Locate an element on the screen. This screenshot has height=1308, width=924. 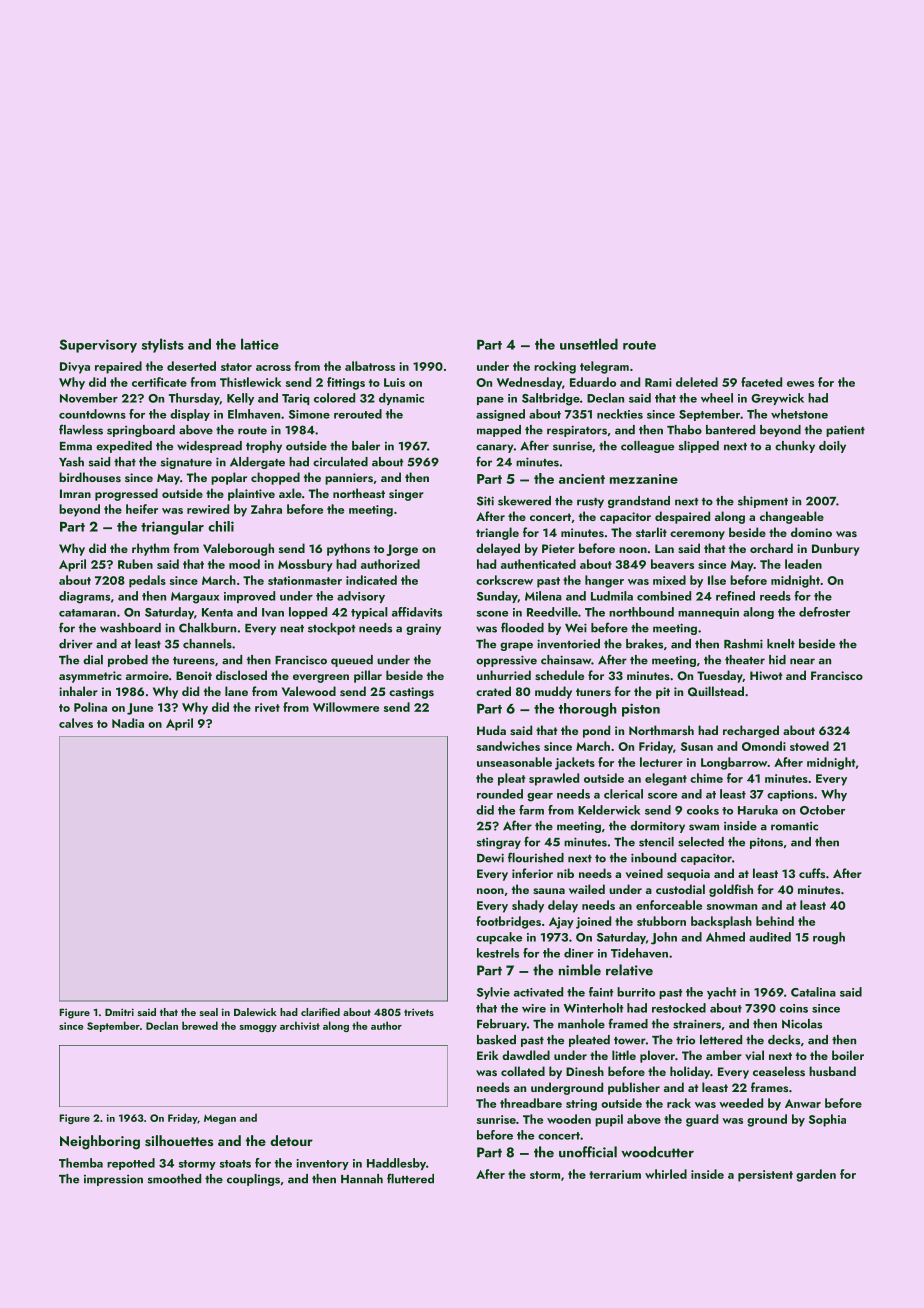
wooden is located at coordinates (569, 1119).
